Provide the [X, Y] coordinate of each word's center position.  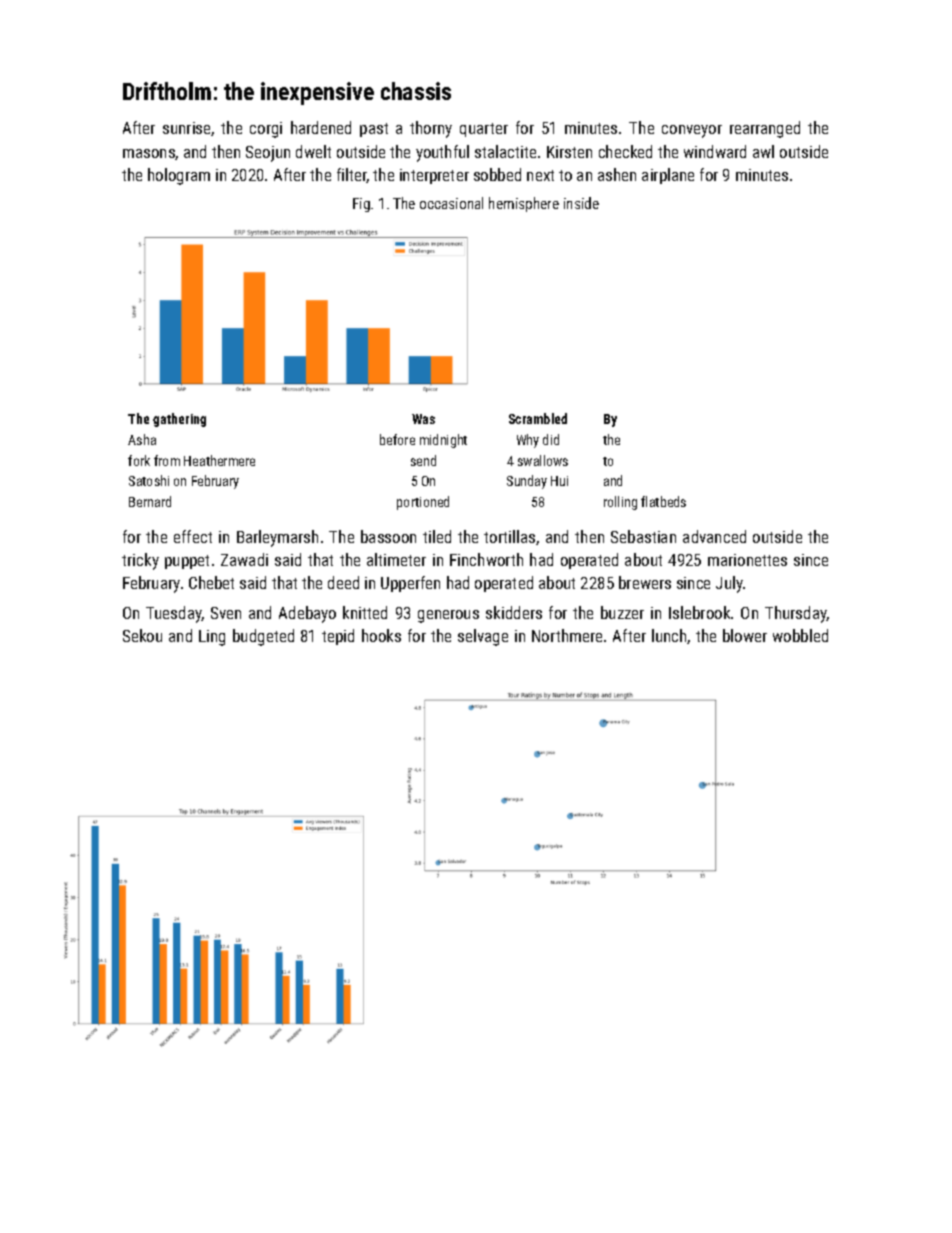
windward [715, 151]
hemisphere [524, 204]
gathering [179, 420]
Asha [142, 439]
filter [352, 175]
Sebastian [643, 536]
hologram [179, 176]
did [551, 439]
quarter [484, 130]
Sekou [142, 635]
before [397, 439]
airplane [668, 176]
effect [193, 536]
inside [581, 203]
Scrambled [538, 418]
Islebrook [699, 612]
